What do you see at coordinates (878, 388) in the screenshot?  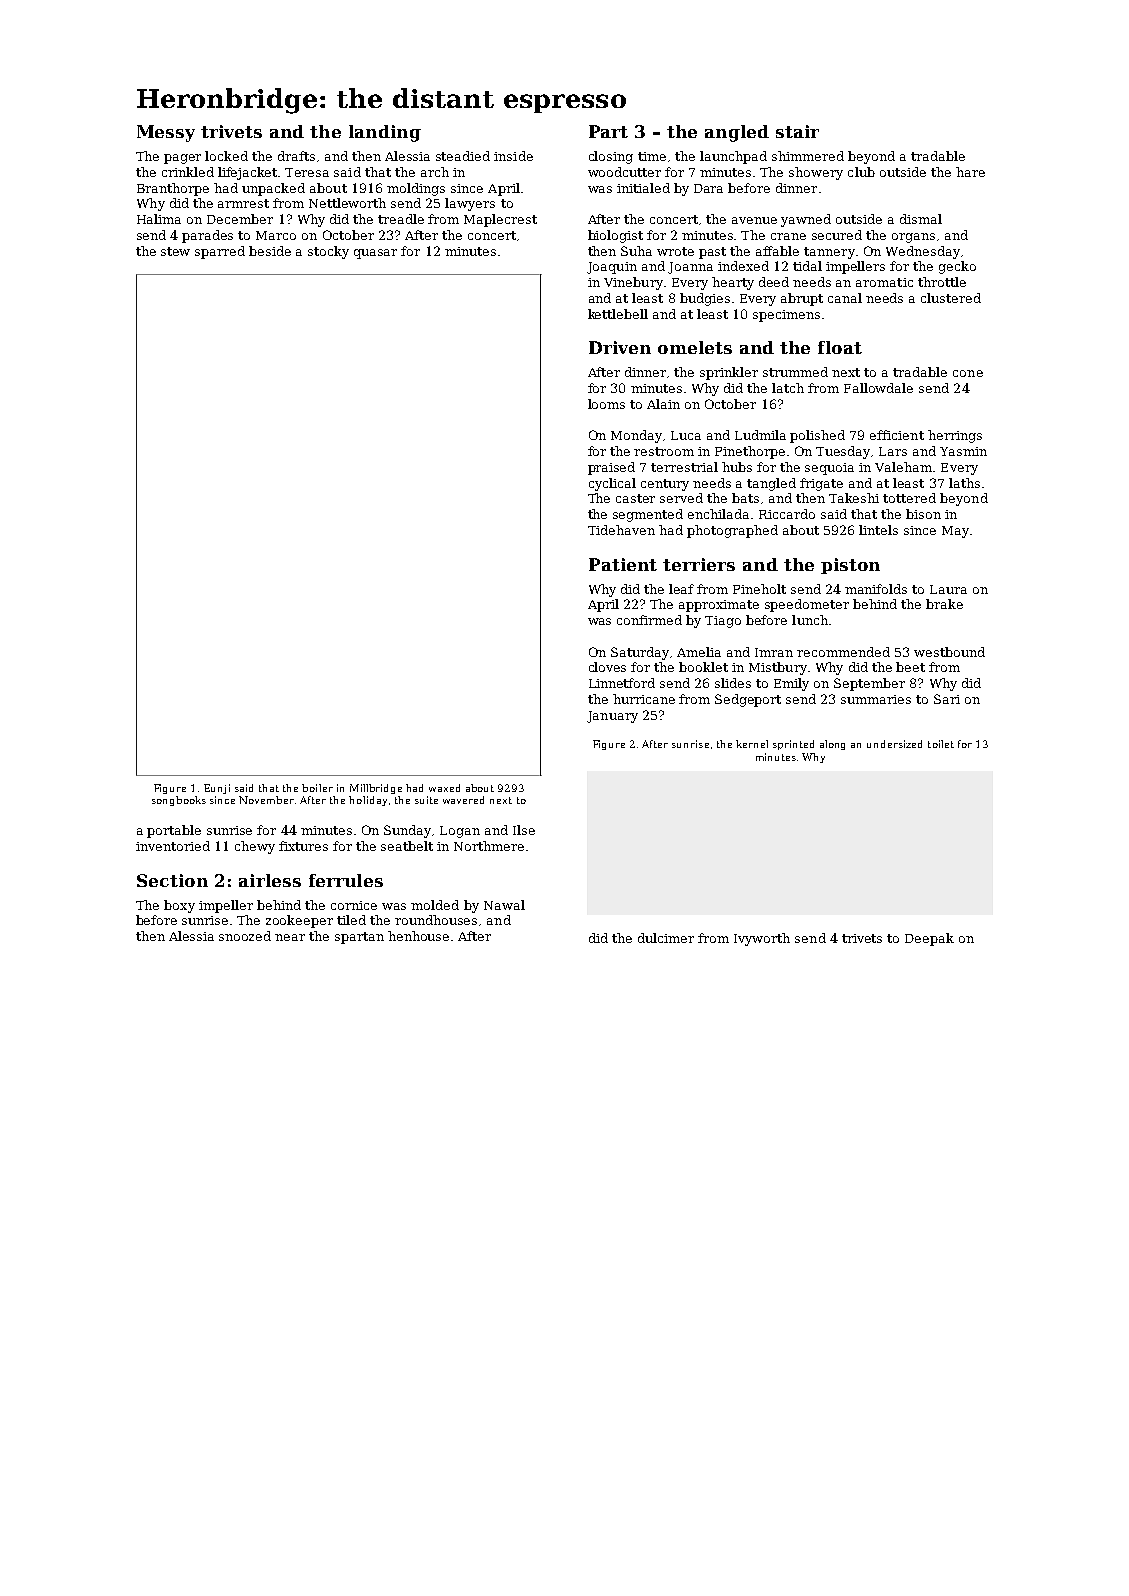 I see `Fallowdale` at bounding box center [878, 388].
